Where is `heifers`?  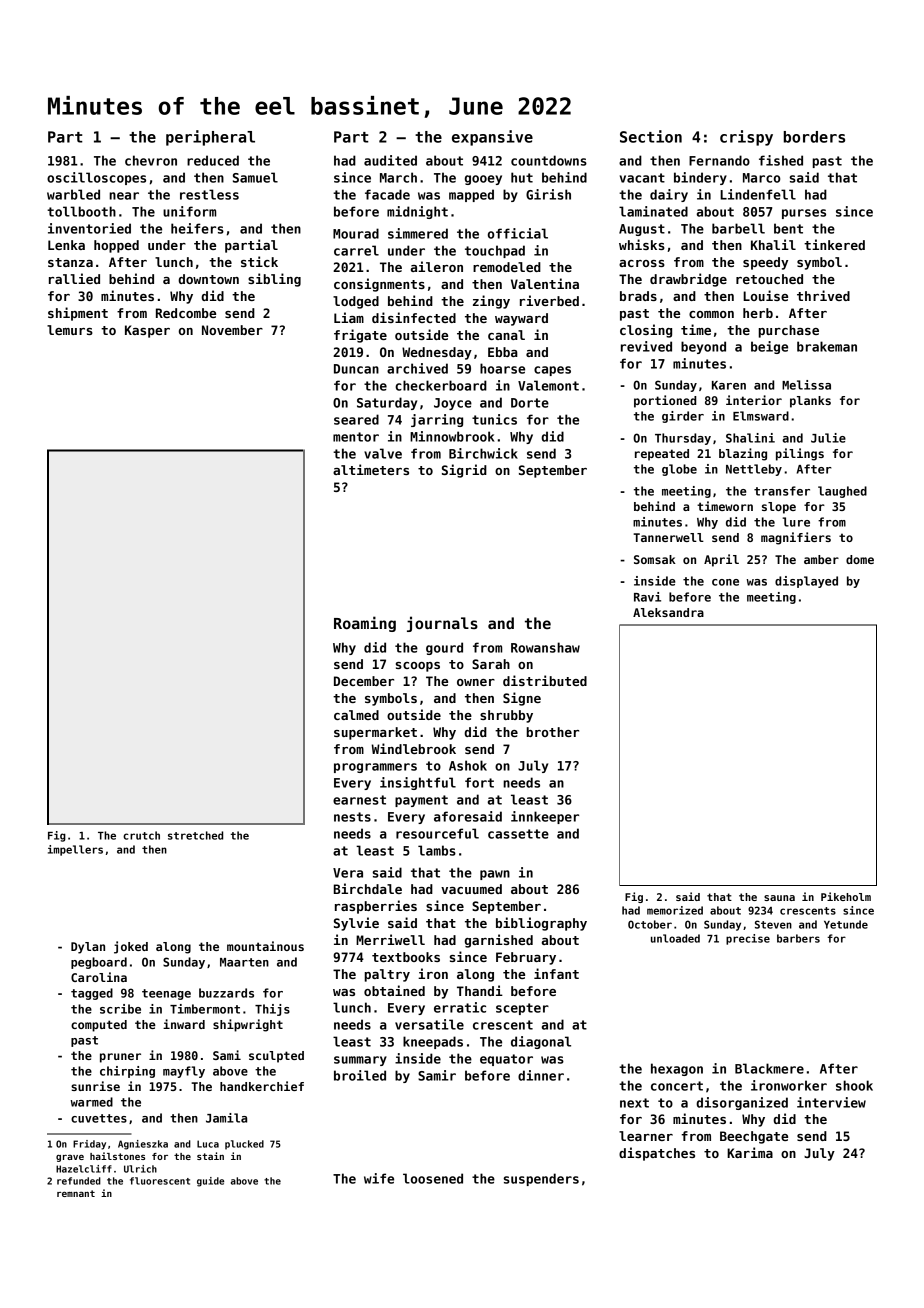 heifers is located at coordinates (197, 228).
